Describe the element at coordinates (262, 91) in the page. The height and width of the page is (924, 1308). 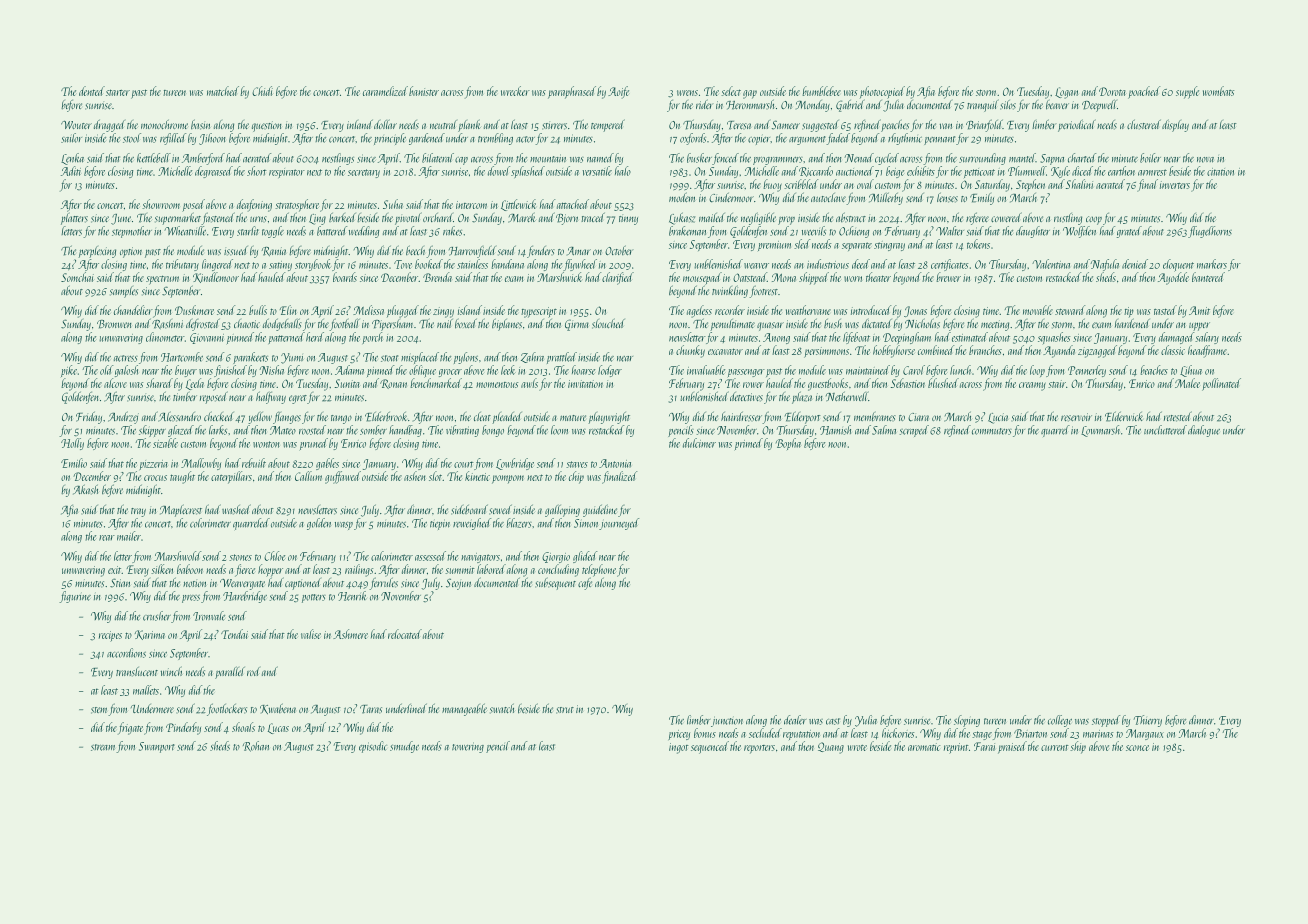
I see `Chidi` at that location.
